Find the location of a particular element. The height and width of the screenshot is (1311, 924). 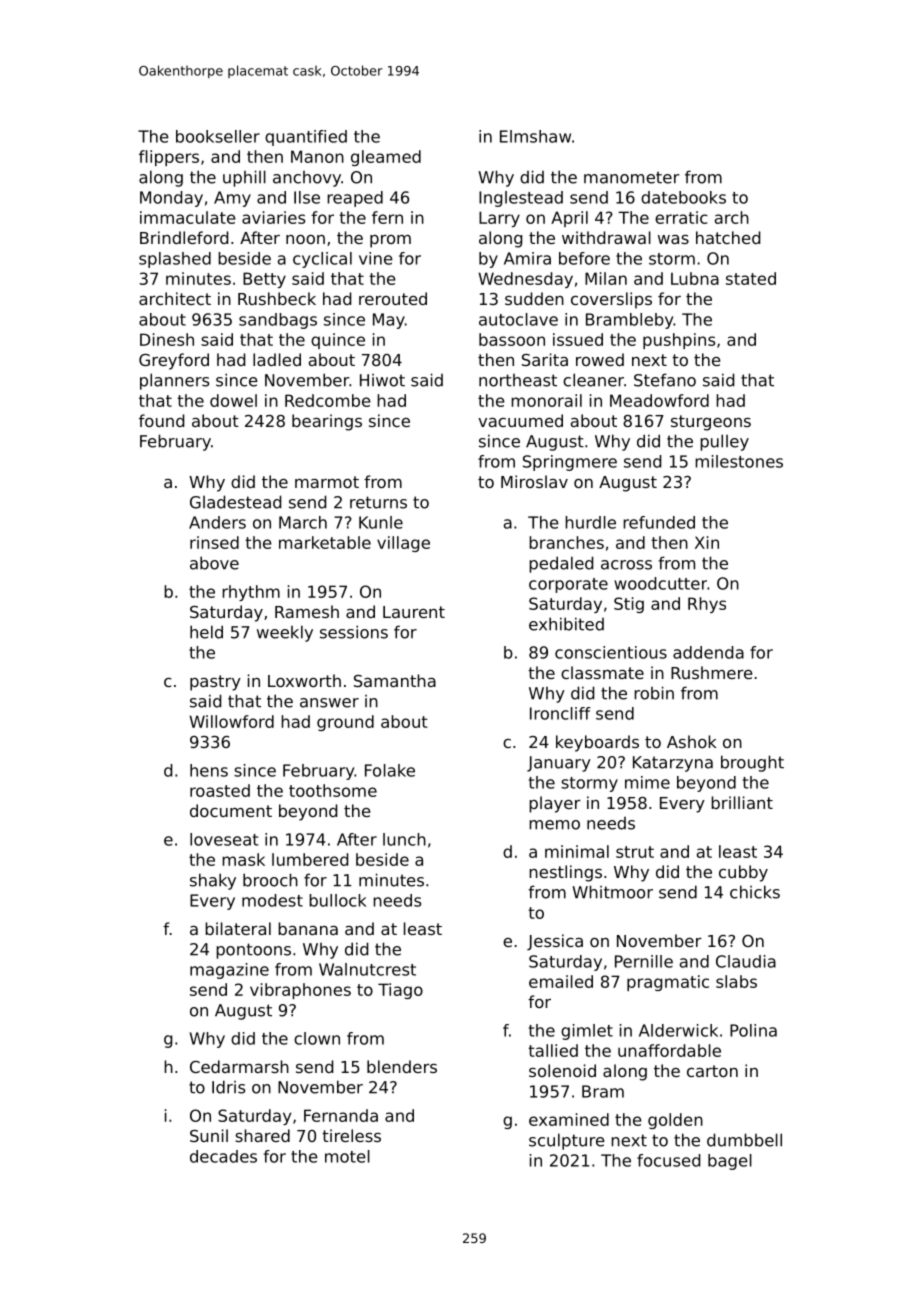

manometer is located at coordinates (632, 177).
